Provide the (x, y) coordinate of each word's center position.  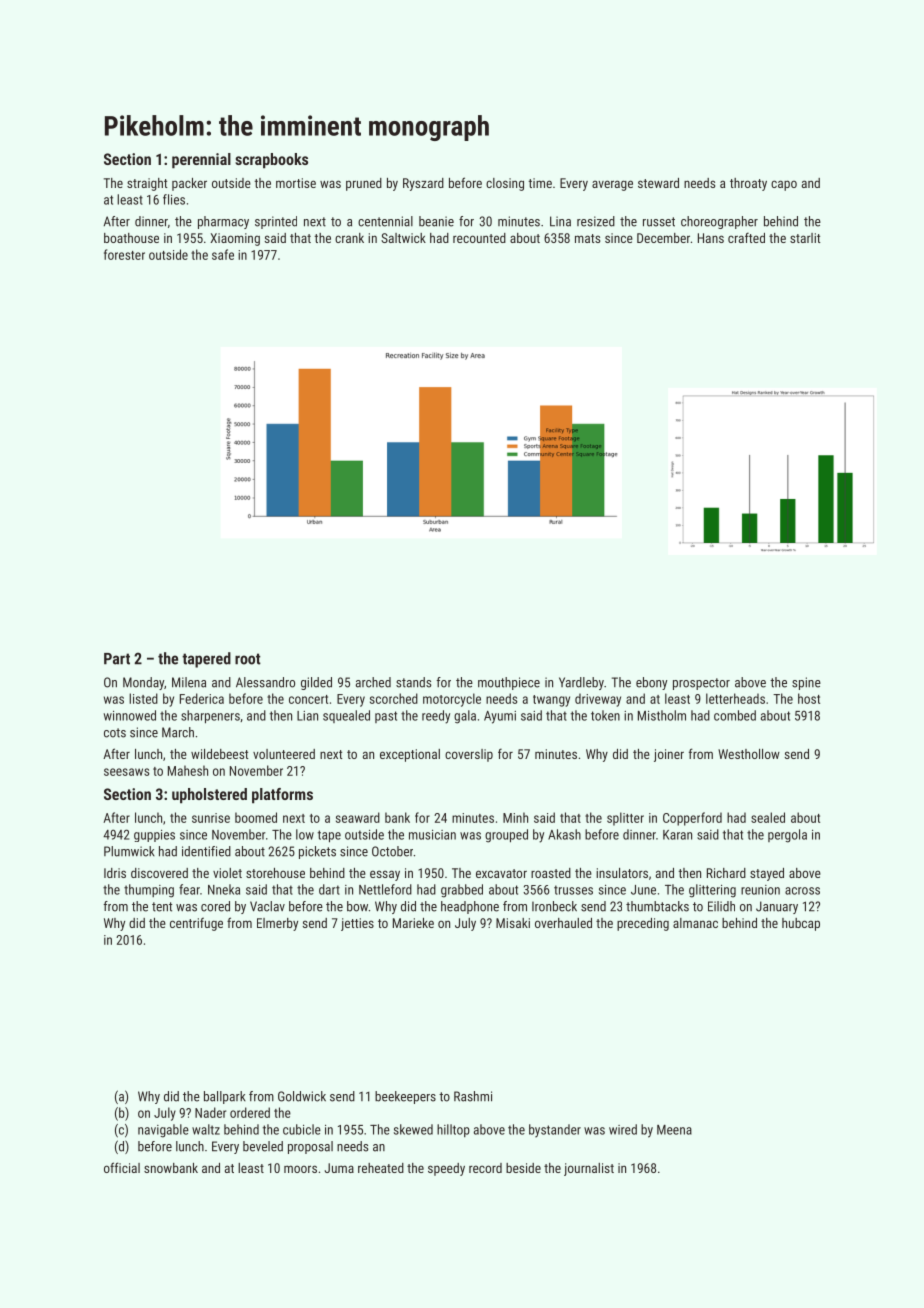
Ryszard (423, 184)
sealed (768, 817)
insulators (622, 873)
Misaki (513, 923)
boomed (256, 817)
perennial (201, 160)
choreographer (719, 222)
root (248, 659)
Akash (564, 834)
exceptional (410, 755)
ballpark (225, 1097)
